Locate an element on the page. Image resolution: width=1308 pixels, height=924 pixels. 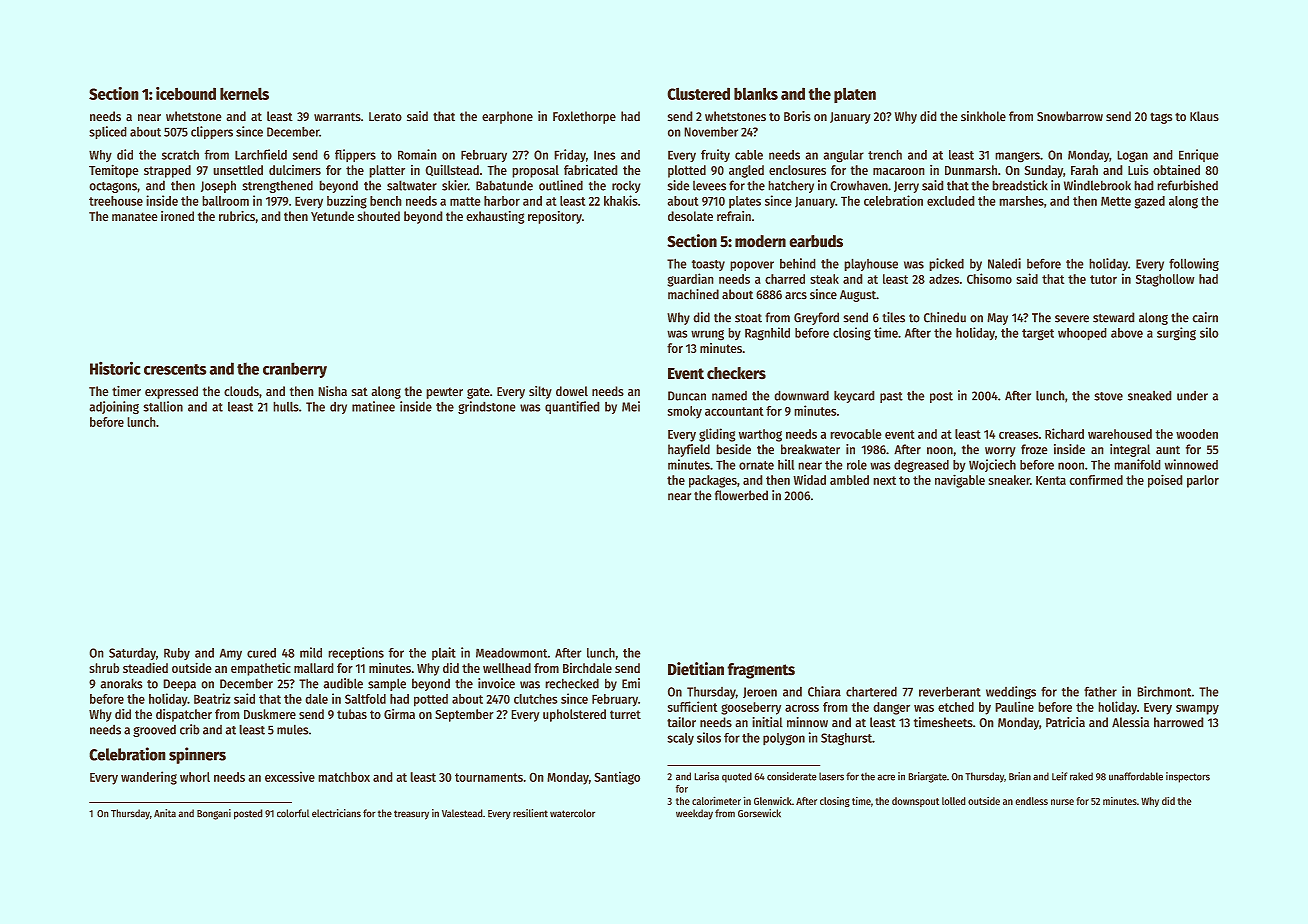
Birchmont is located at coordinates (1164, 691).
